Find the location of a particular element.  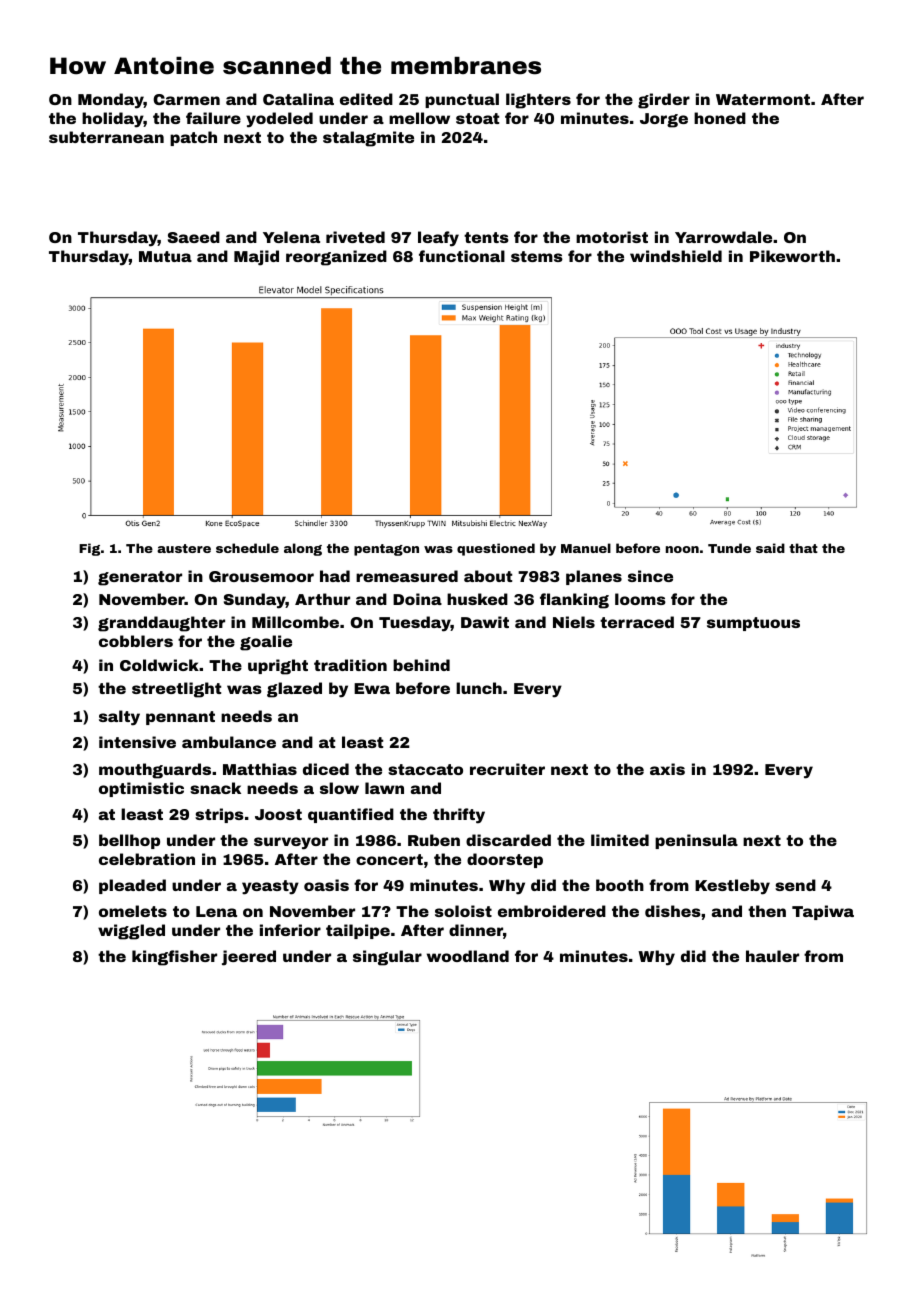

omelets is located at coordinates (133, 911).
